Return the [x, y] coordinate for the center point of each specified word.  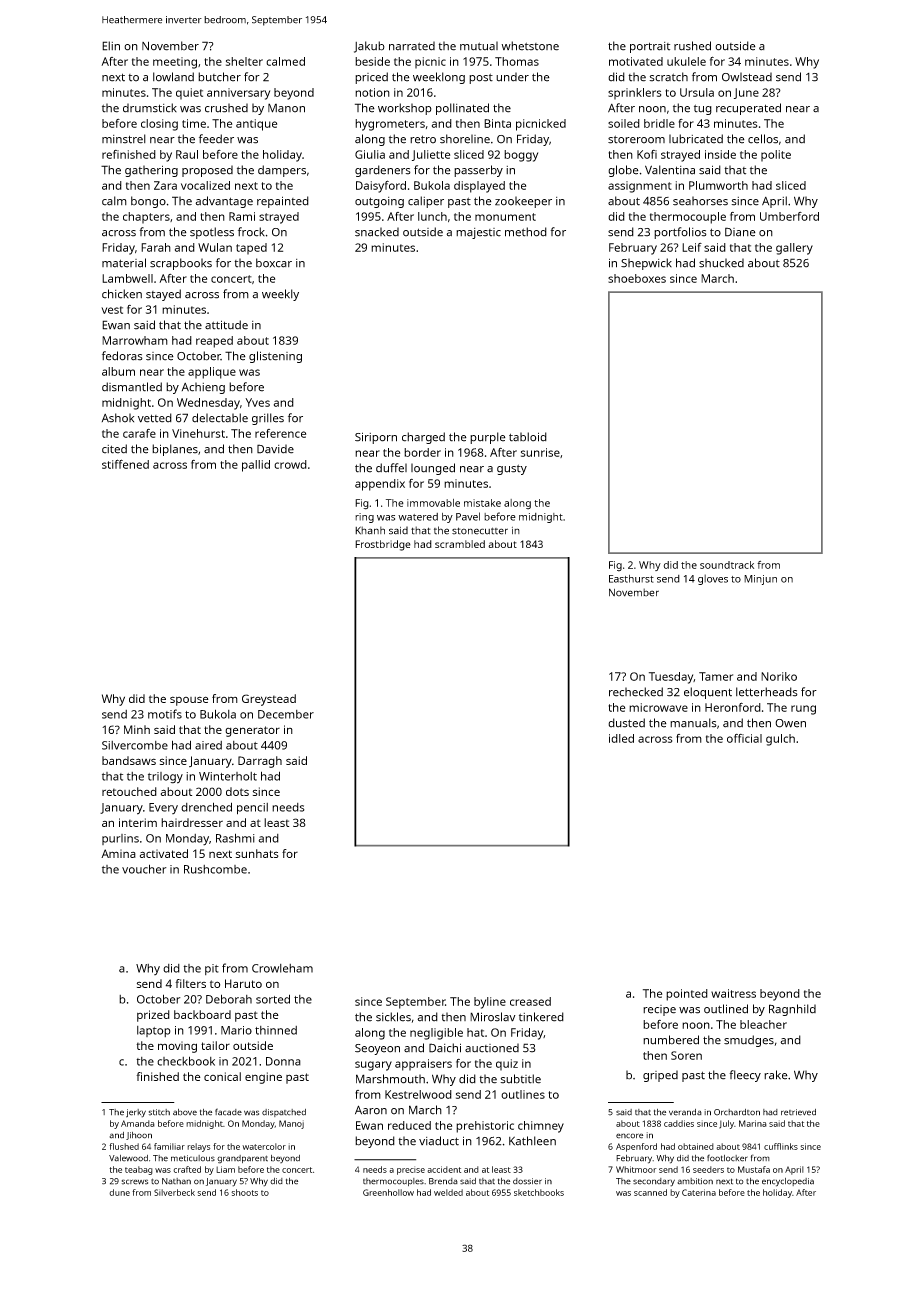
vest [112, 310]
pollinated [462, 109]
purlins [120, 839]
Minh [137, 729]
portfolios [680, 233]
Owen [790, 723]
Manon [286, 108]
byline [490, 1003]
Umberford [789, 216]
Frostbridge [383, 545]
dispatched [284, 1113]
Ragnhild [792, 1010]
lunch [432, 216]
